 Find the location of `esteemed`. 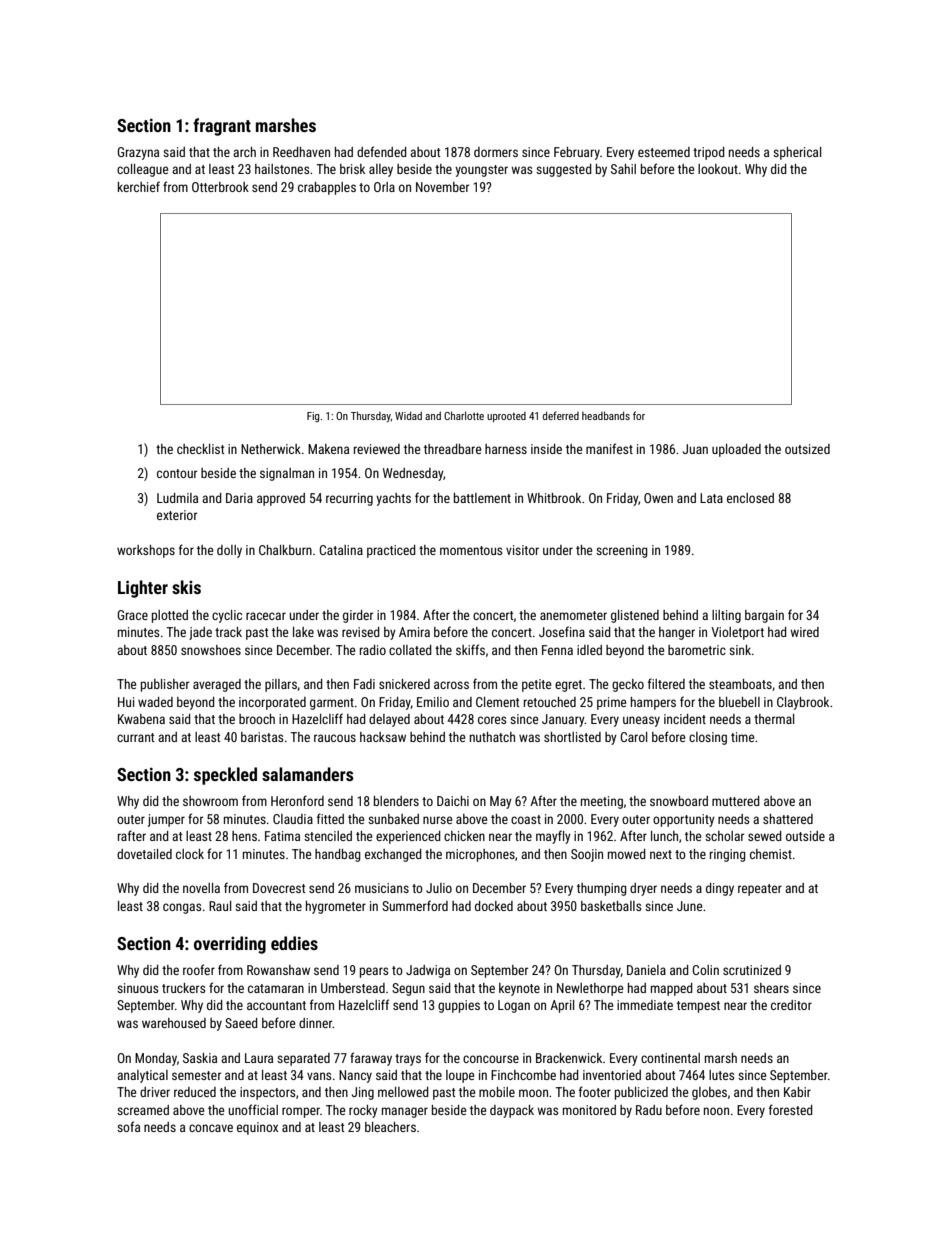

esteemed is located at coordinates (664, 152).
